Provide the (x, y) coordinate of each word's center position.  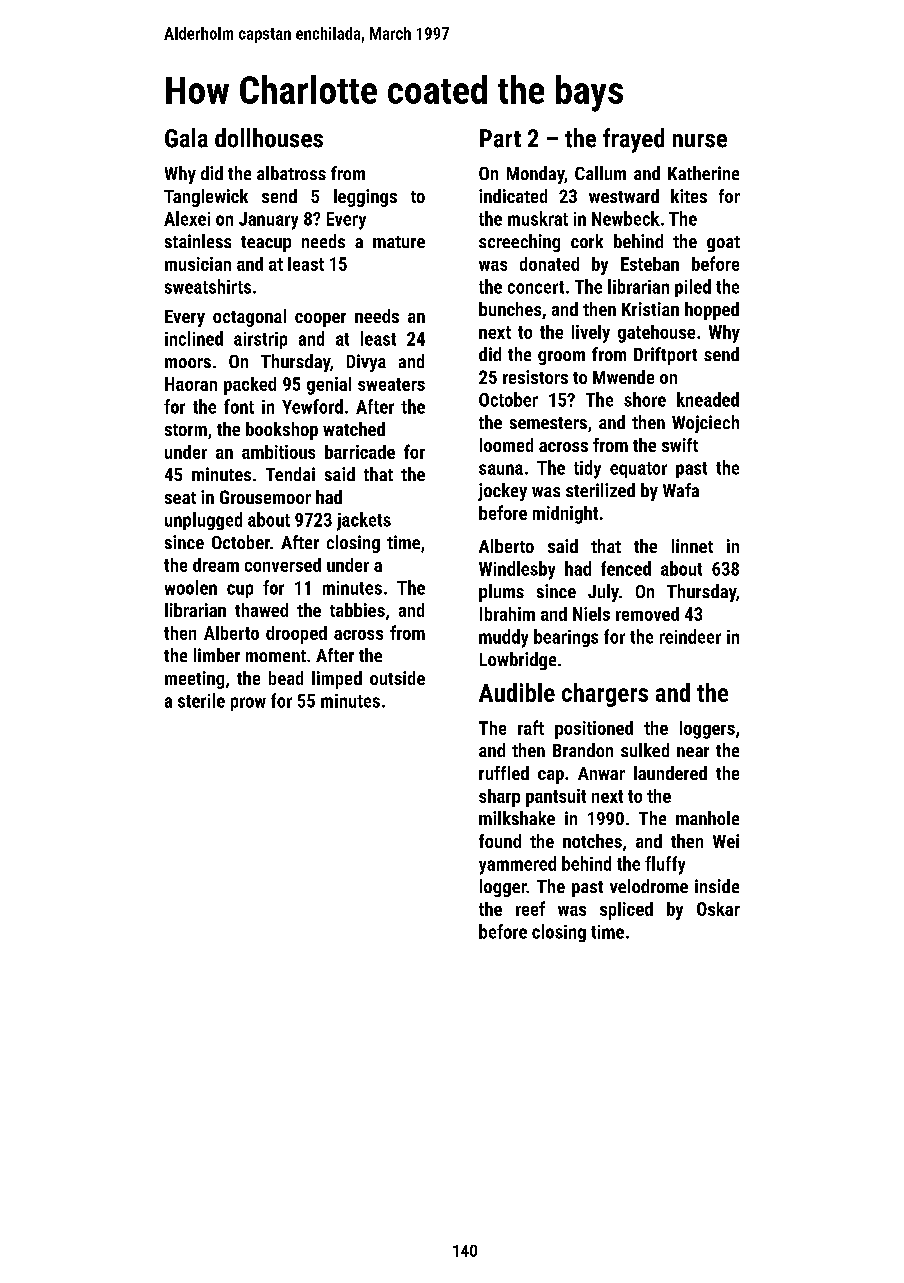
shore (645, 399)
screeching (519, 243)
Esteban (650, 264)
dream (216, 565)
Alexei (187, 218)
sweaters (391, 384)
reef (530, 908)
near (693, 752)
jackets (364, 521)
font (239, 406)
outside (397, 678)
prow (248, 704)
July (603, 593)
